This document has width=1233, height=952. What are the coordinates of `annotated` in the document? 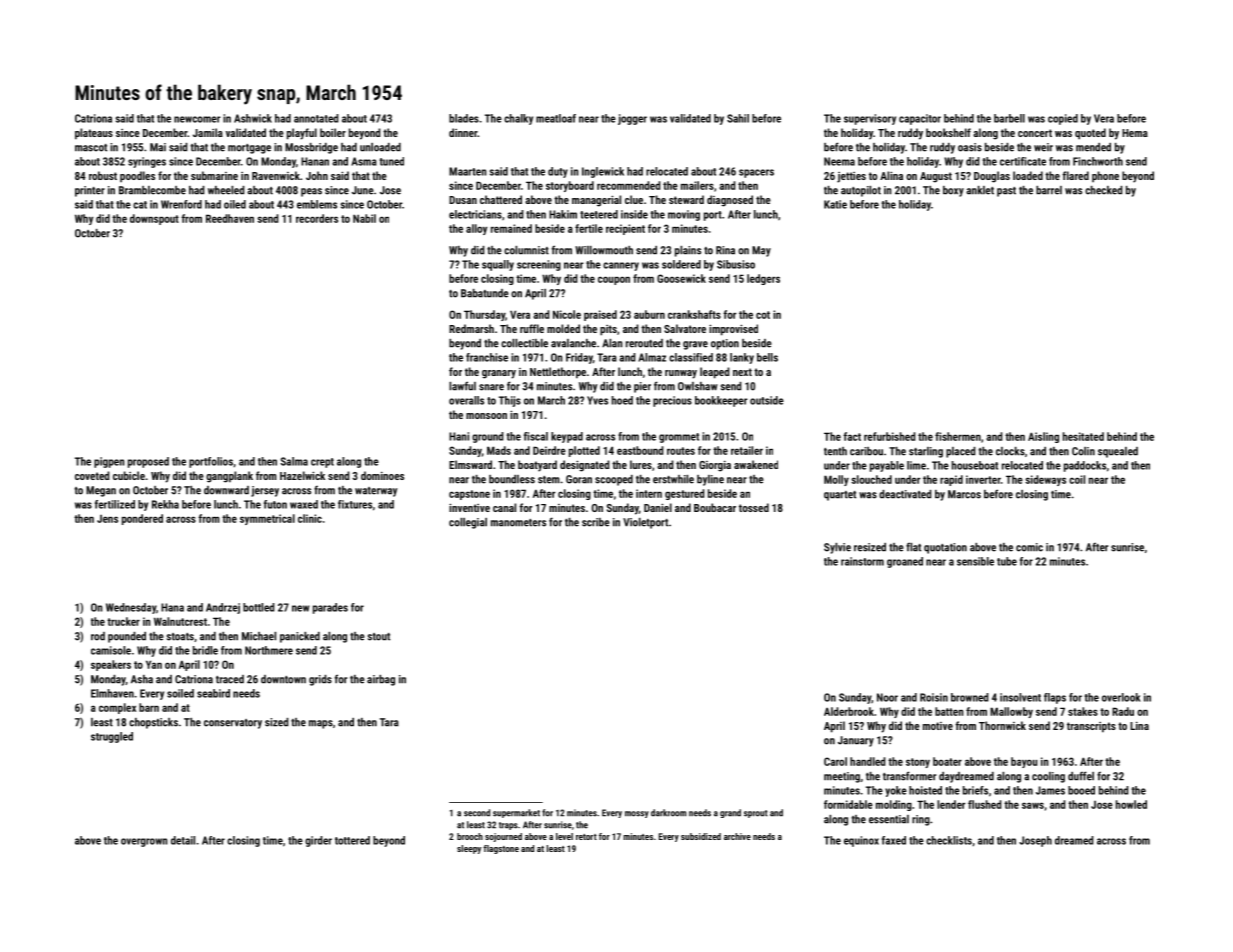 It's located at (316, 118).
